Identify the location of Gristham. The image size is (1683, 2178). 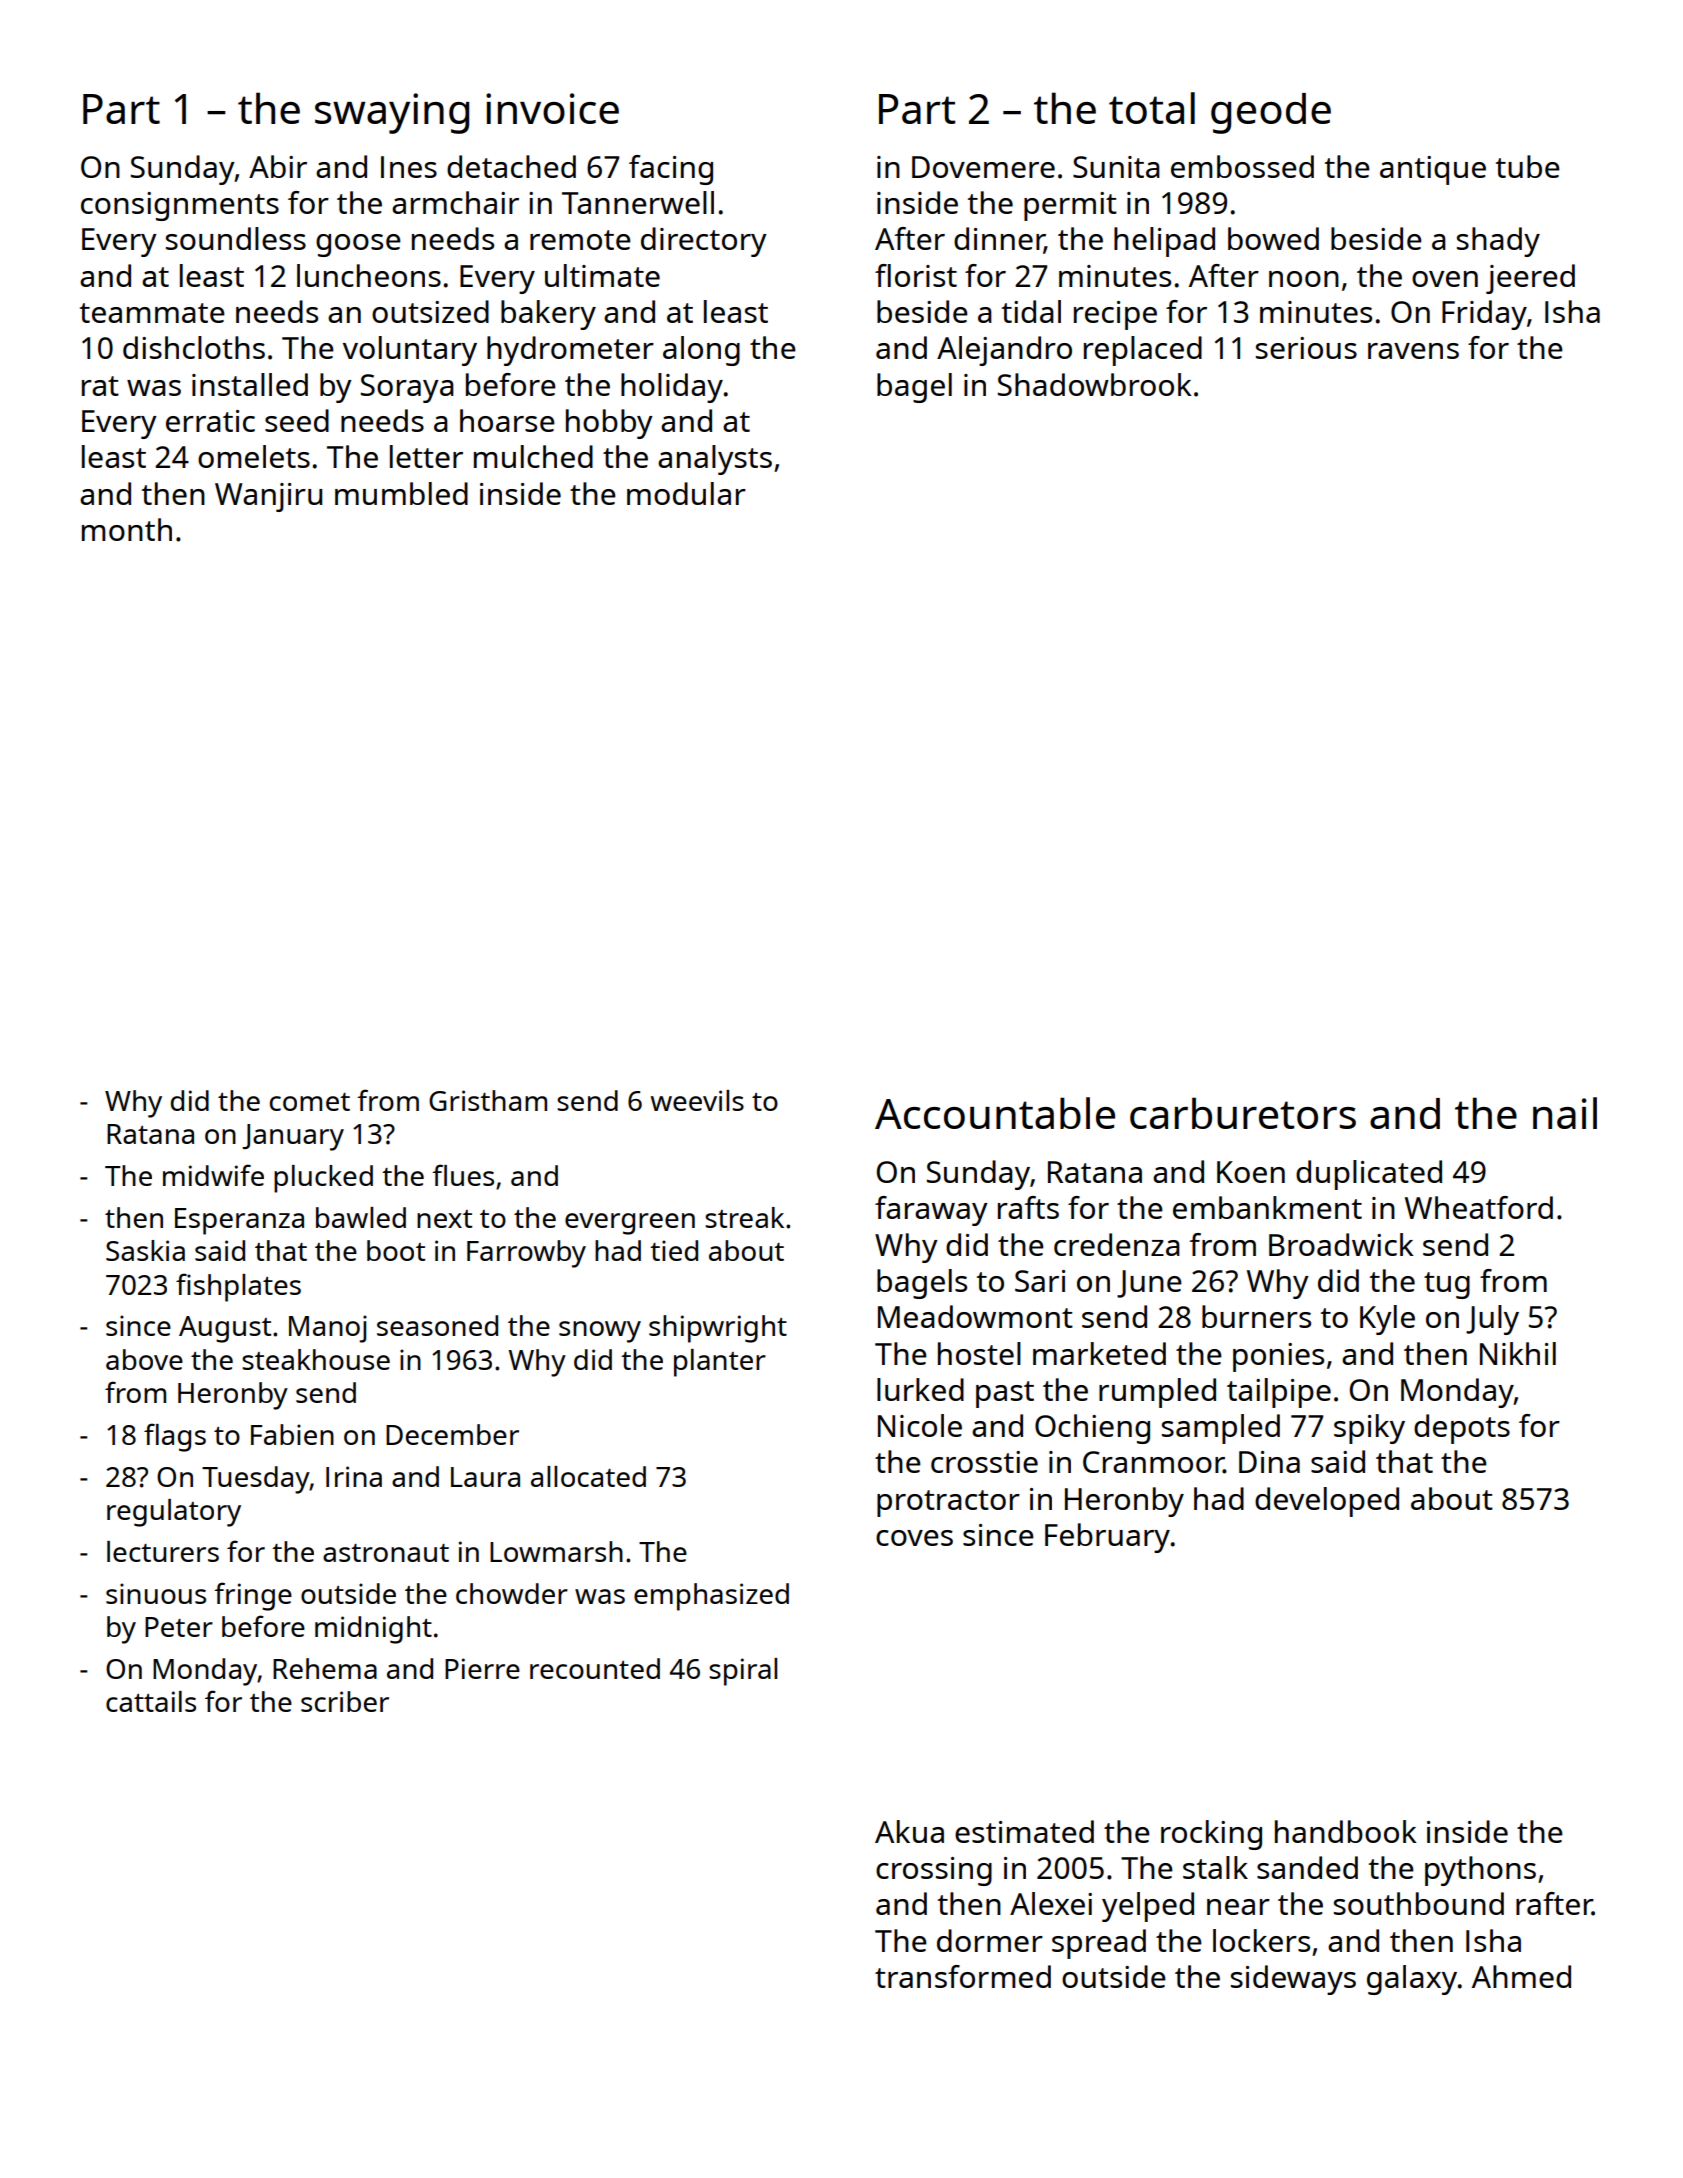
(488, 1100).
